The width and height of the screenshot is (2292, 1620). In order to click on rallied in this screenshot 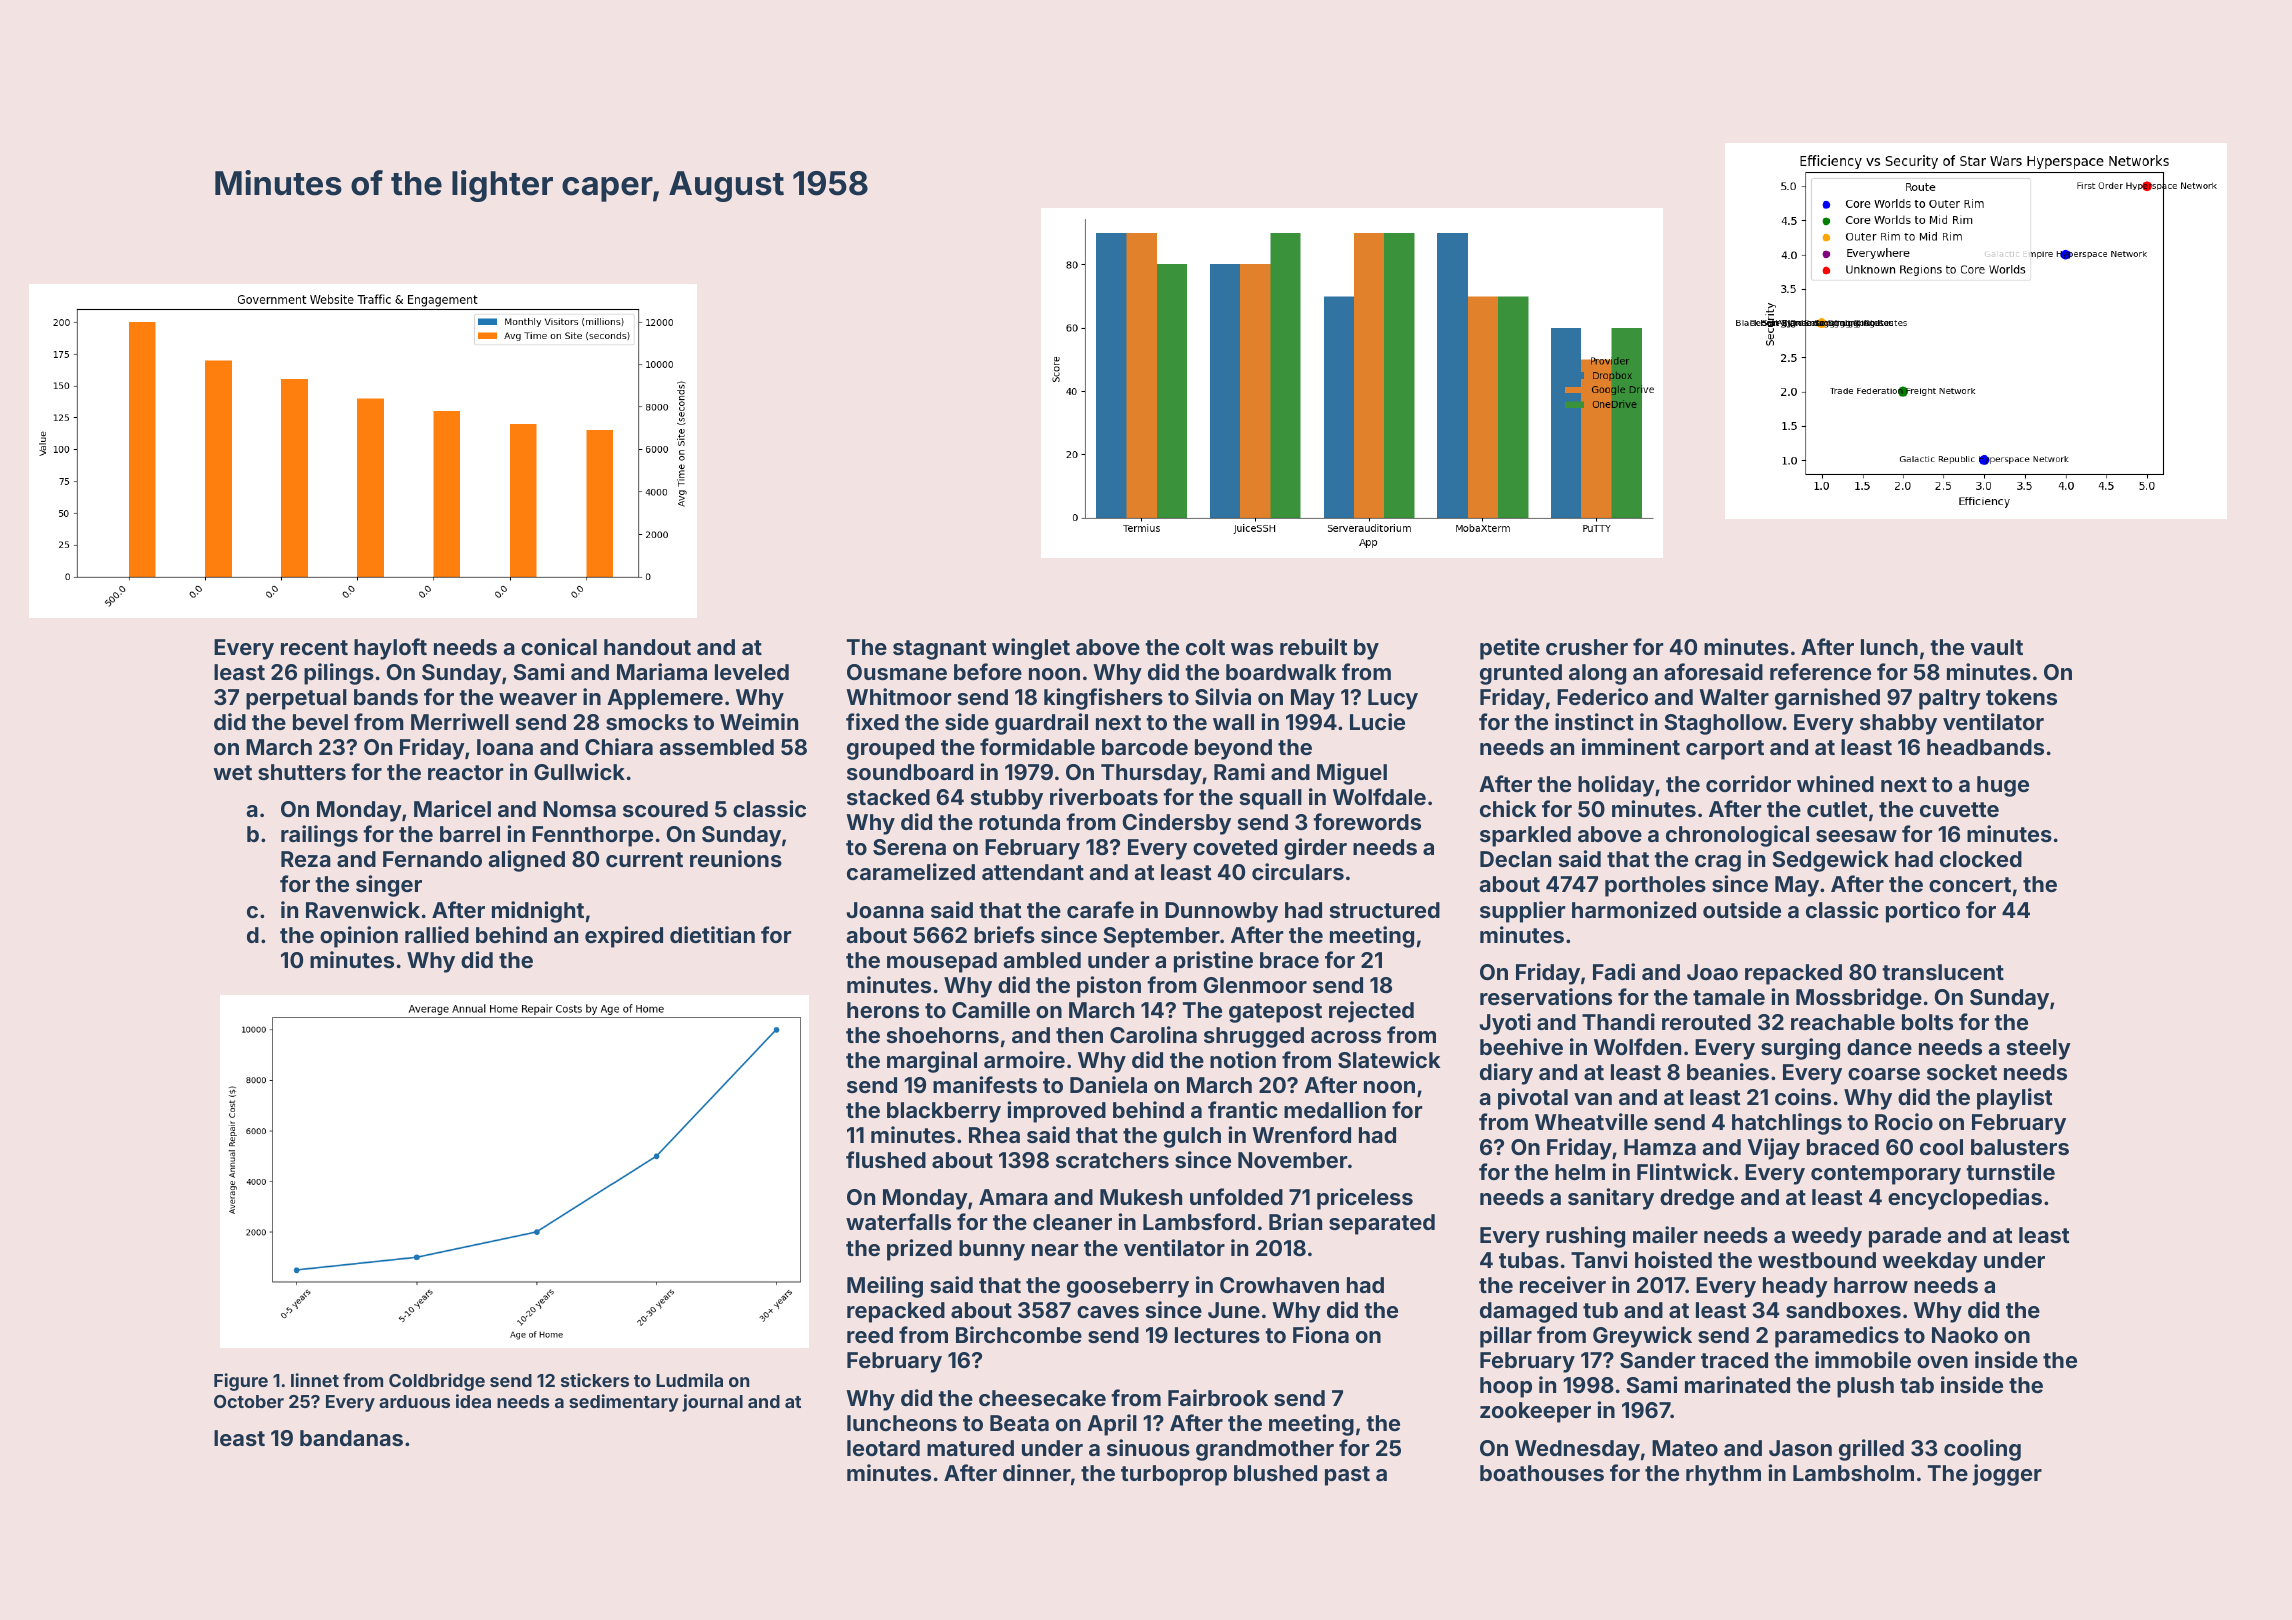, I will do `click(437, 934)`.
